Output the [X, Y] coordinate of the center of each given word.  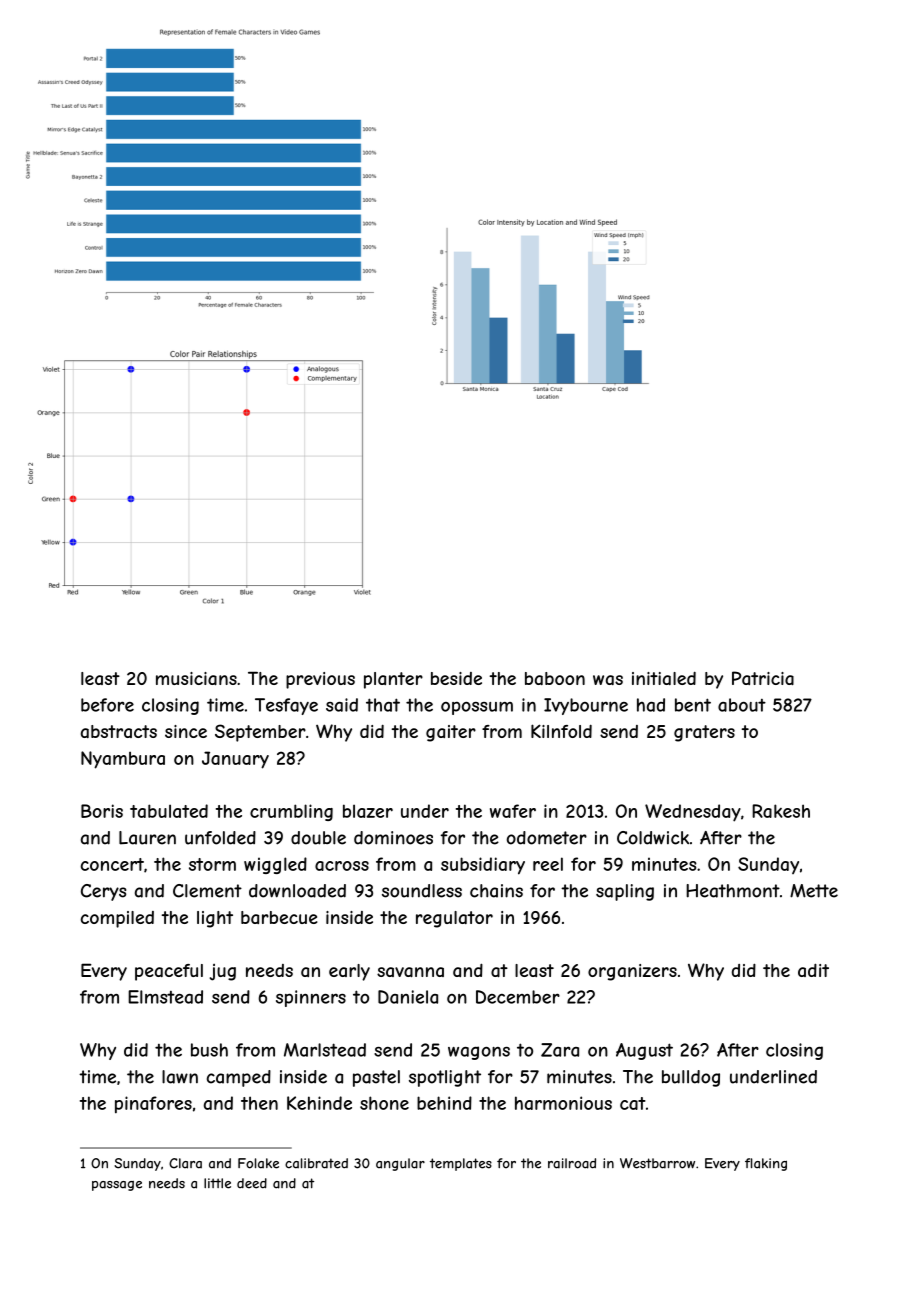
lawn [180, 1077]
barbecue [279, 917]
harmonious [563, 1103]
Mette [814, 891]
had [651, 705]
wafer [513, 811]
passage [117, 1186]
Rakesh [781, 811]
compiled [117, 919]
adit [813, 970]
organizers [632, 972]
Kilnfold [561, 731]
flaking [766, 1164]
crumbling [291, 812]
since [186, 731]
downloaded [297, 891]
